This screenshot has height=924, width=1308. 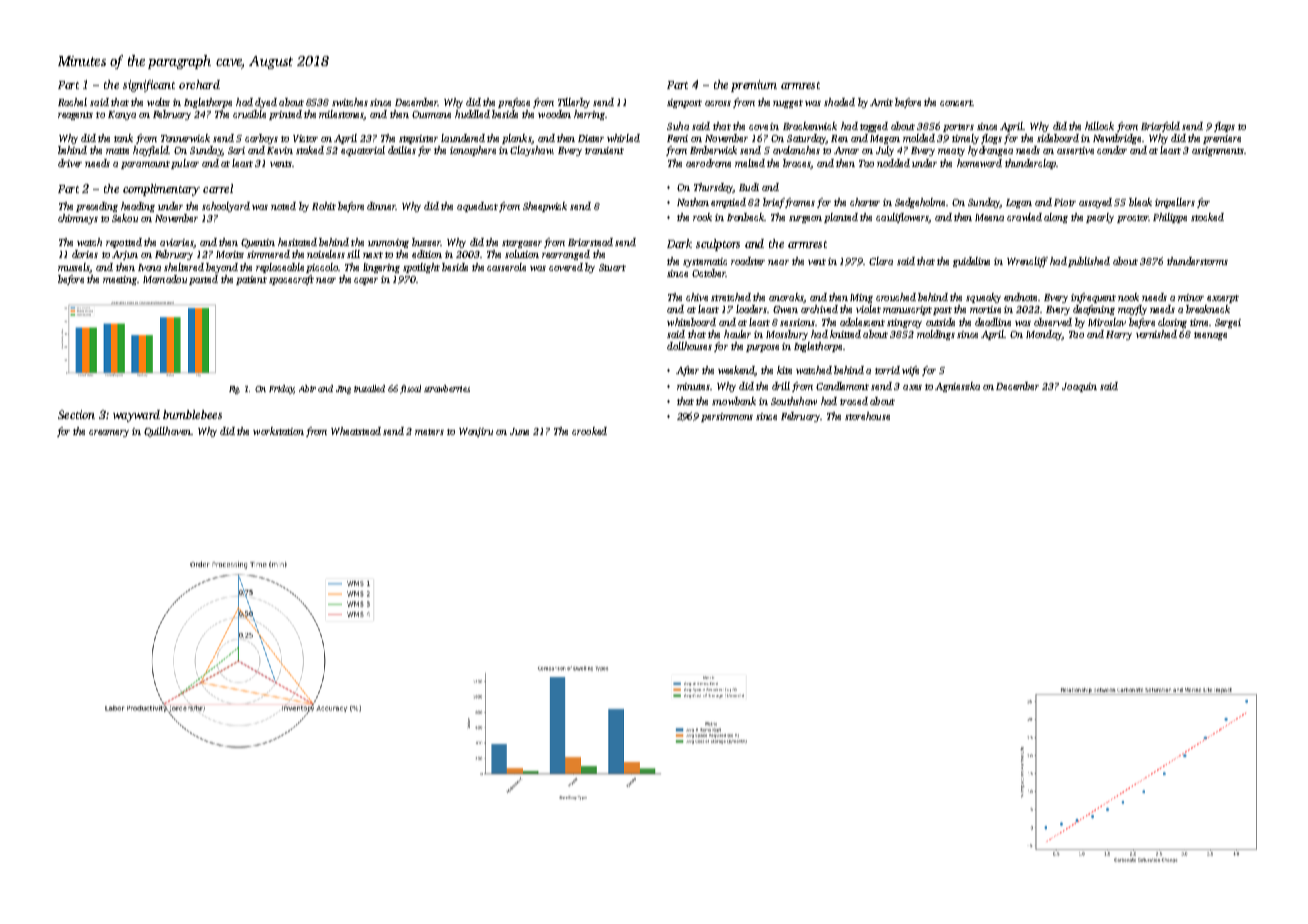 I want to click on creamery, so click(x=109, y=433).
